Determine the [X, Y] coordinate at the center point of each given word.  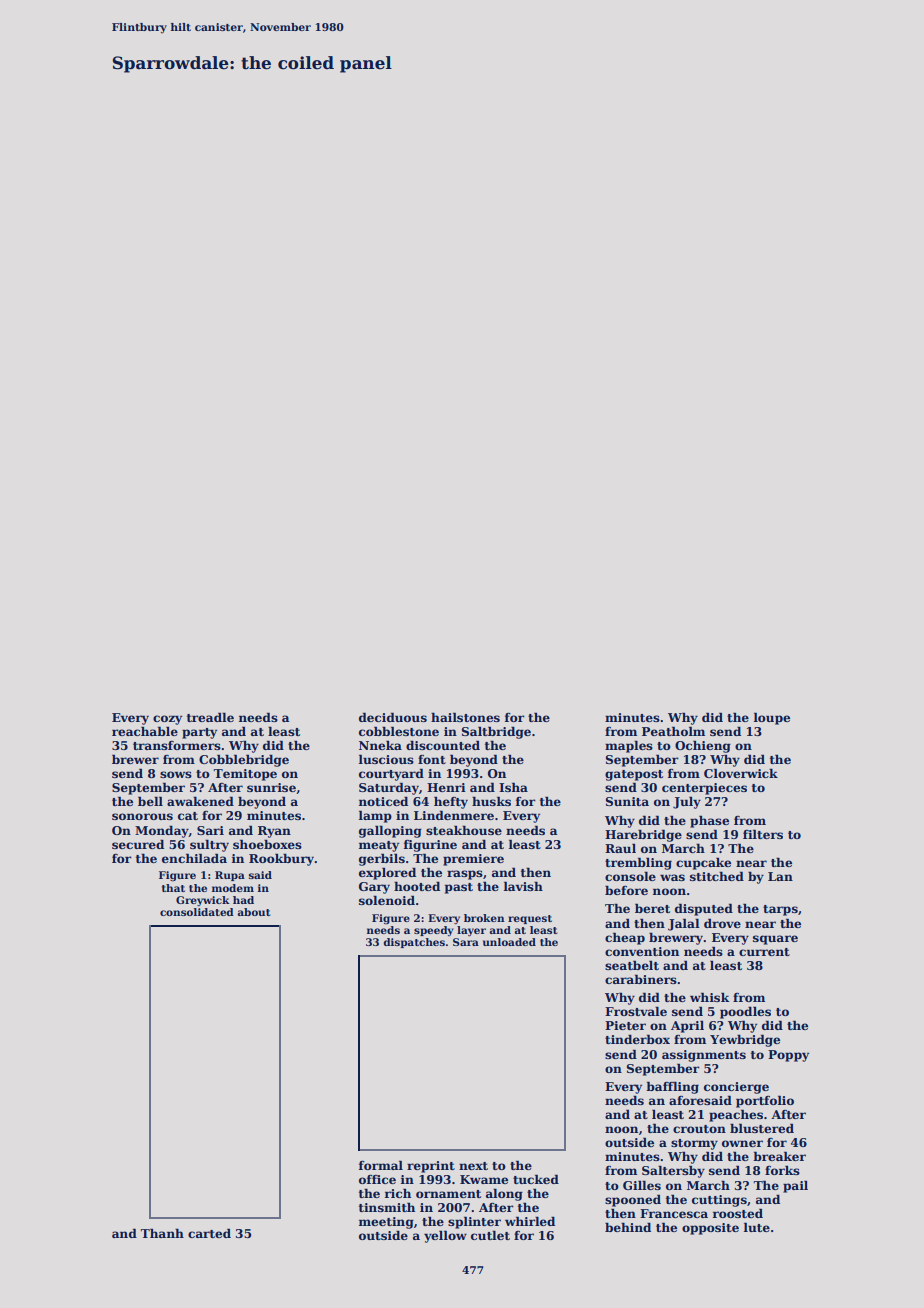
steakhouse [464, 830]
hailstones [465, 717]
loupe [772, 718]
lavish [523, 886]
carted [209, 1233]
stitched [717, 876]
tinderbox [637, 1039]
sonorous [142, 816]
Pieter [625, 1025]
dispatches [414, 943]
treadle [210, 717]
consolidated [197, 912]
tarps [780, 910]
